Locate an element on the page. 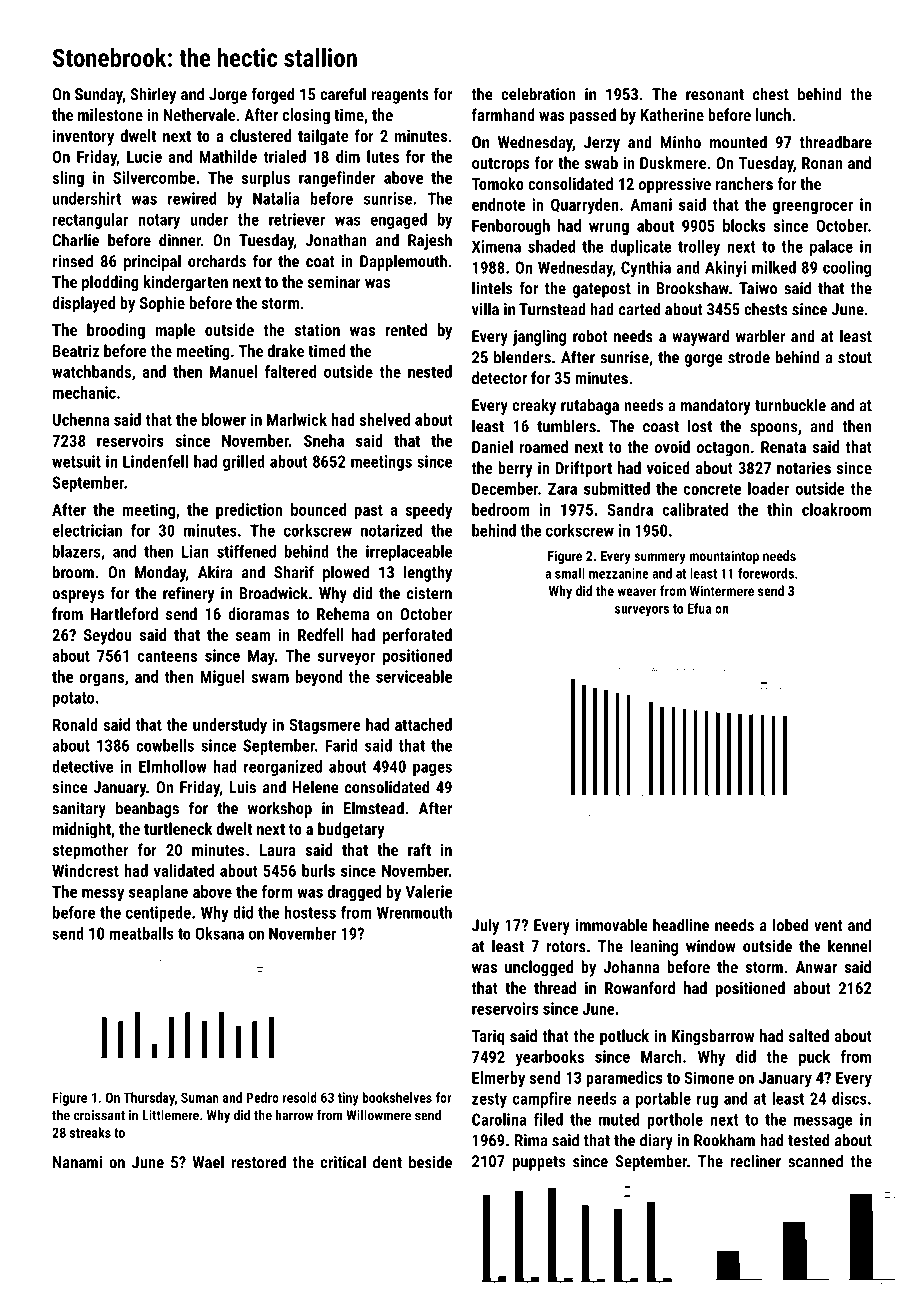 The height and width of the page is (1308, 924). turnbuckle is located at coordinates (790, 405).
